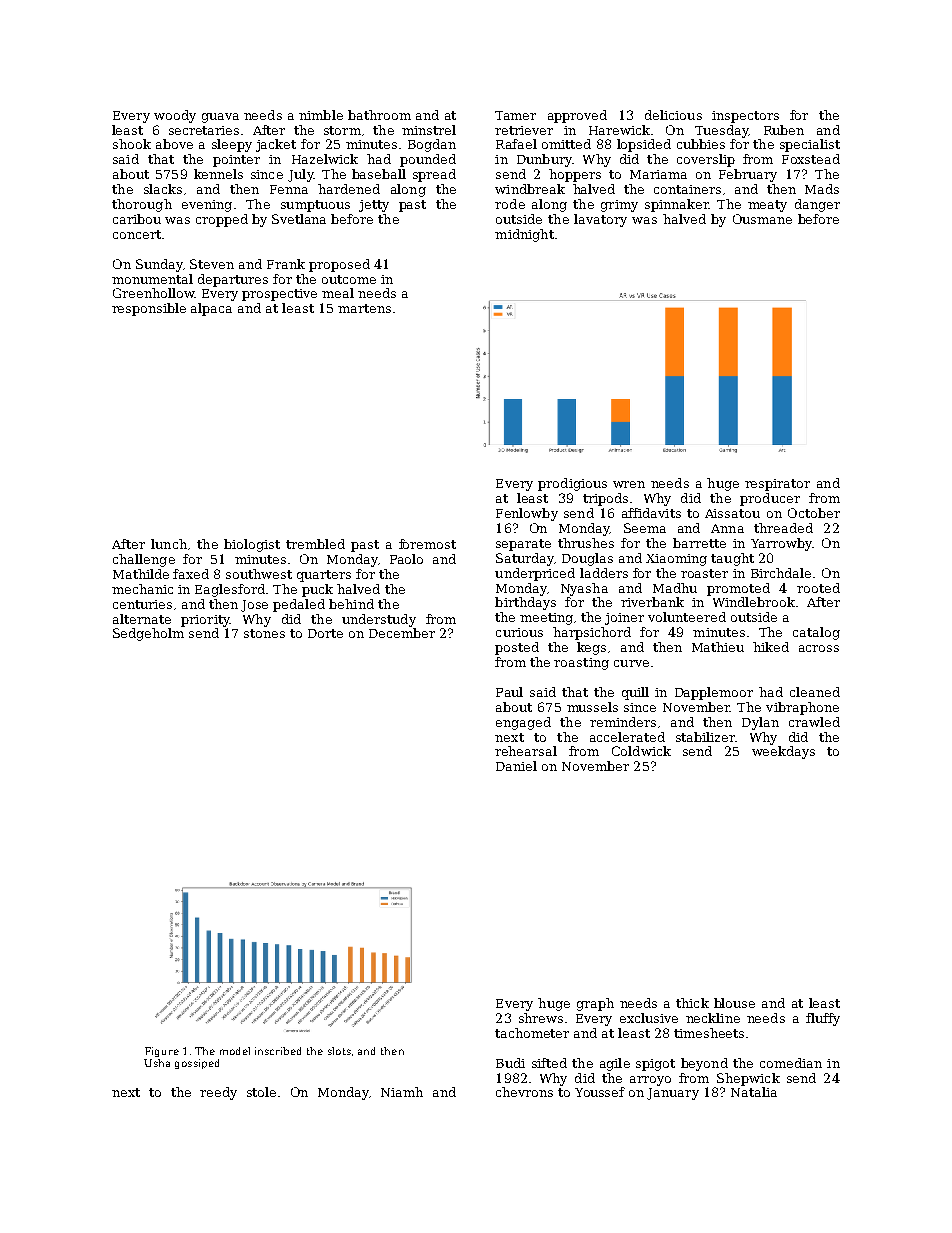 The height and width of the screenshot is (1233, 952). I want to click on Mads, so click(822, 189).
